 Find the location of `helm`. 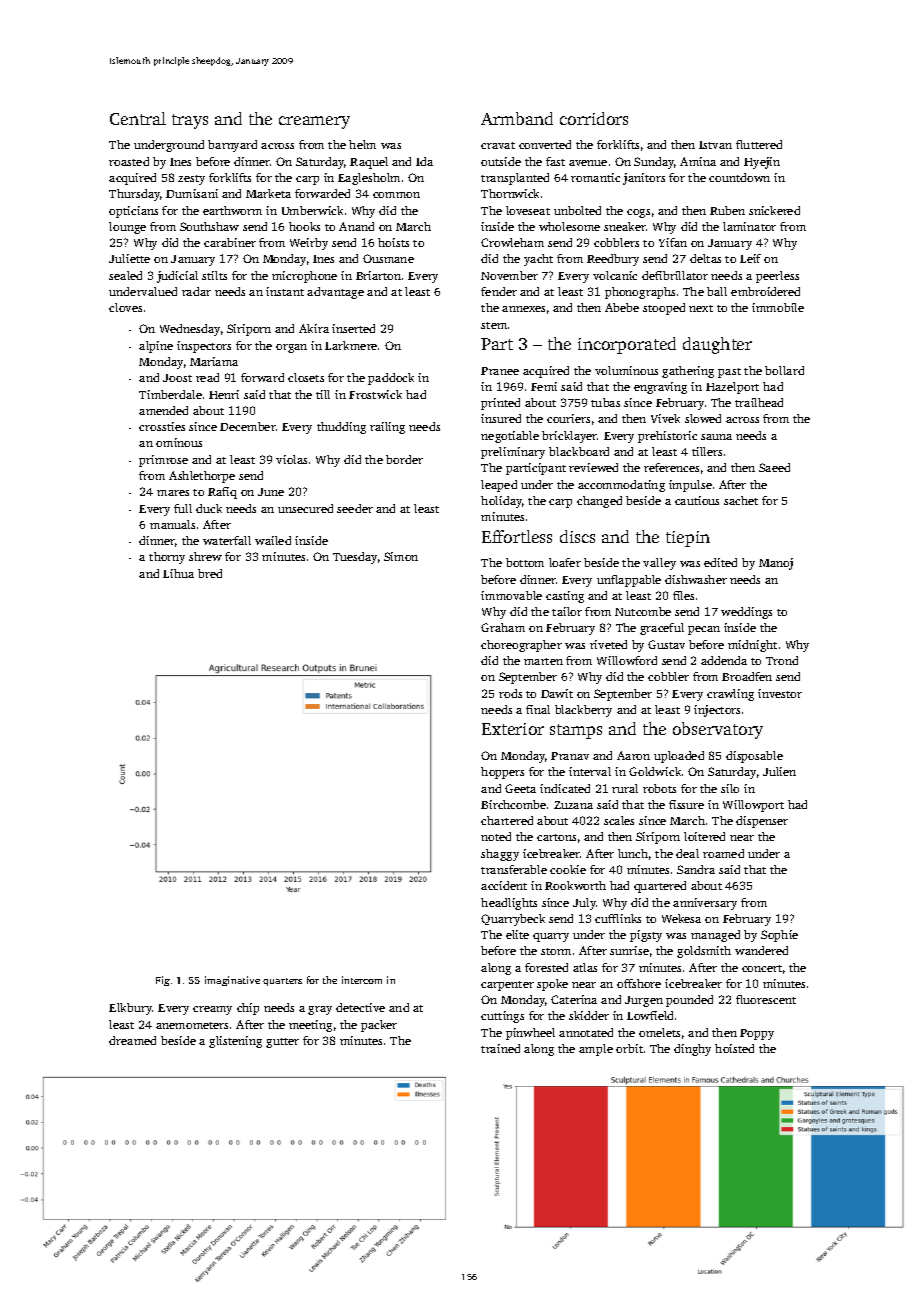

helm is located at coordinates (362, 144).
